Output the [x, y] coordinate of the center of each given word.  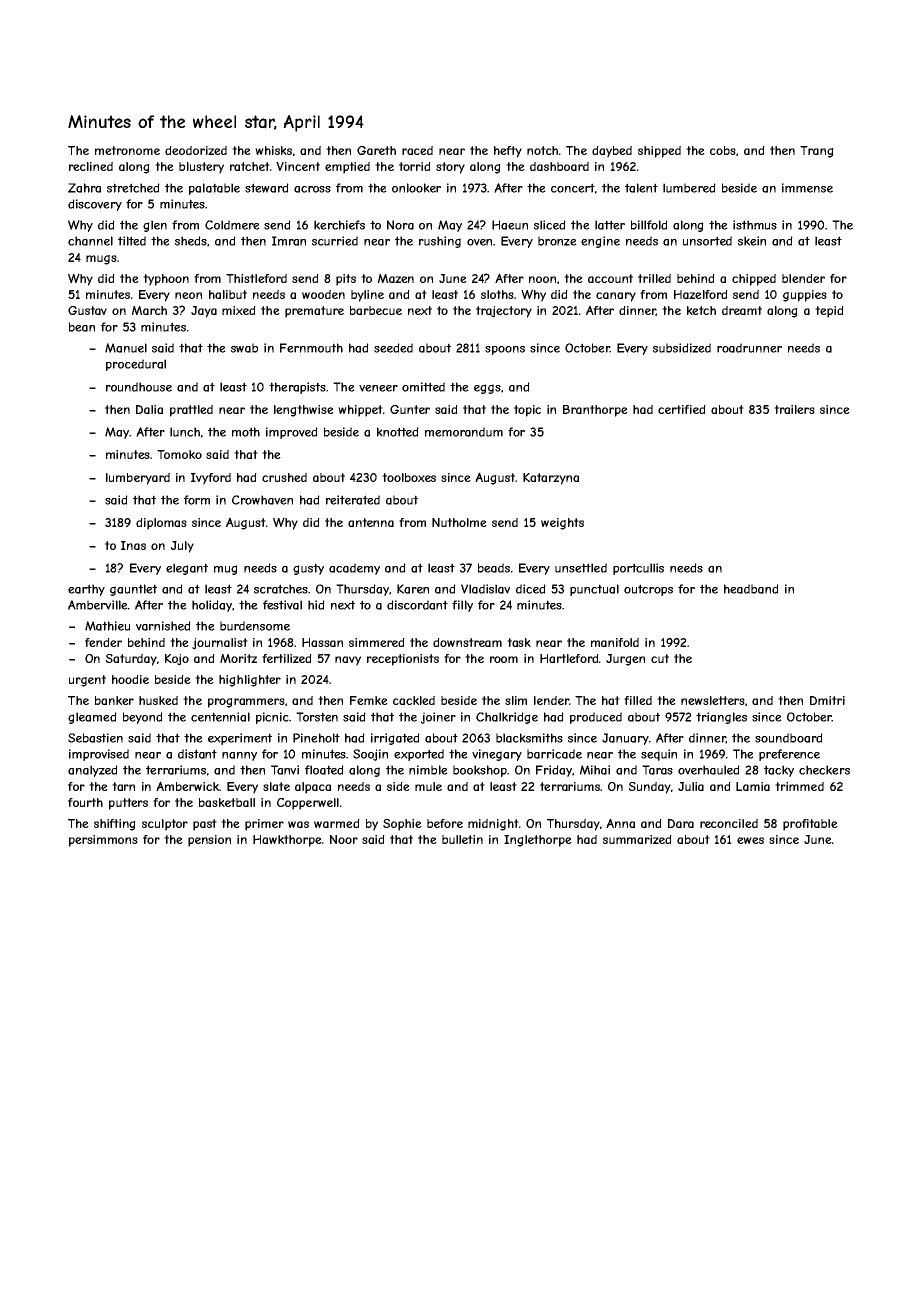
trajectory [504, 312]
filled [638, 700]
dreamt [742, 310]
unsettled [581, 568]
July [182, 547]
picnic [272, 718]
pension [209, 841]
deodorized [196, 150]
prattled [191, 411]
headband [751, 589]
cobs [723, 150]
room [504, 659]
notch [542, 150]
